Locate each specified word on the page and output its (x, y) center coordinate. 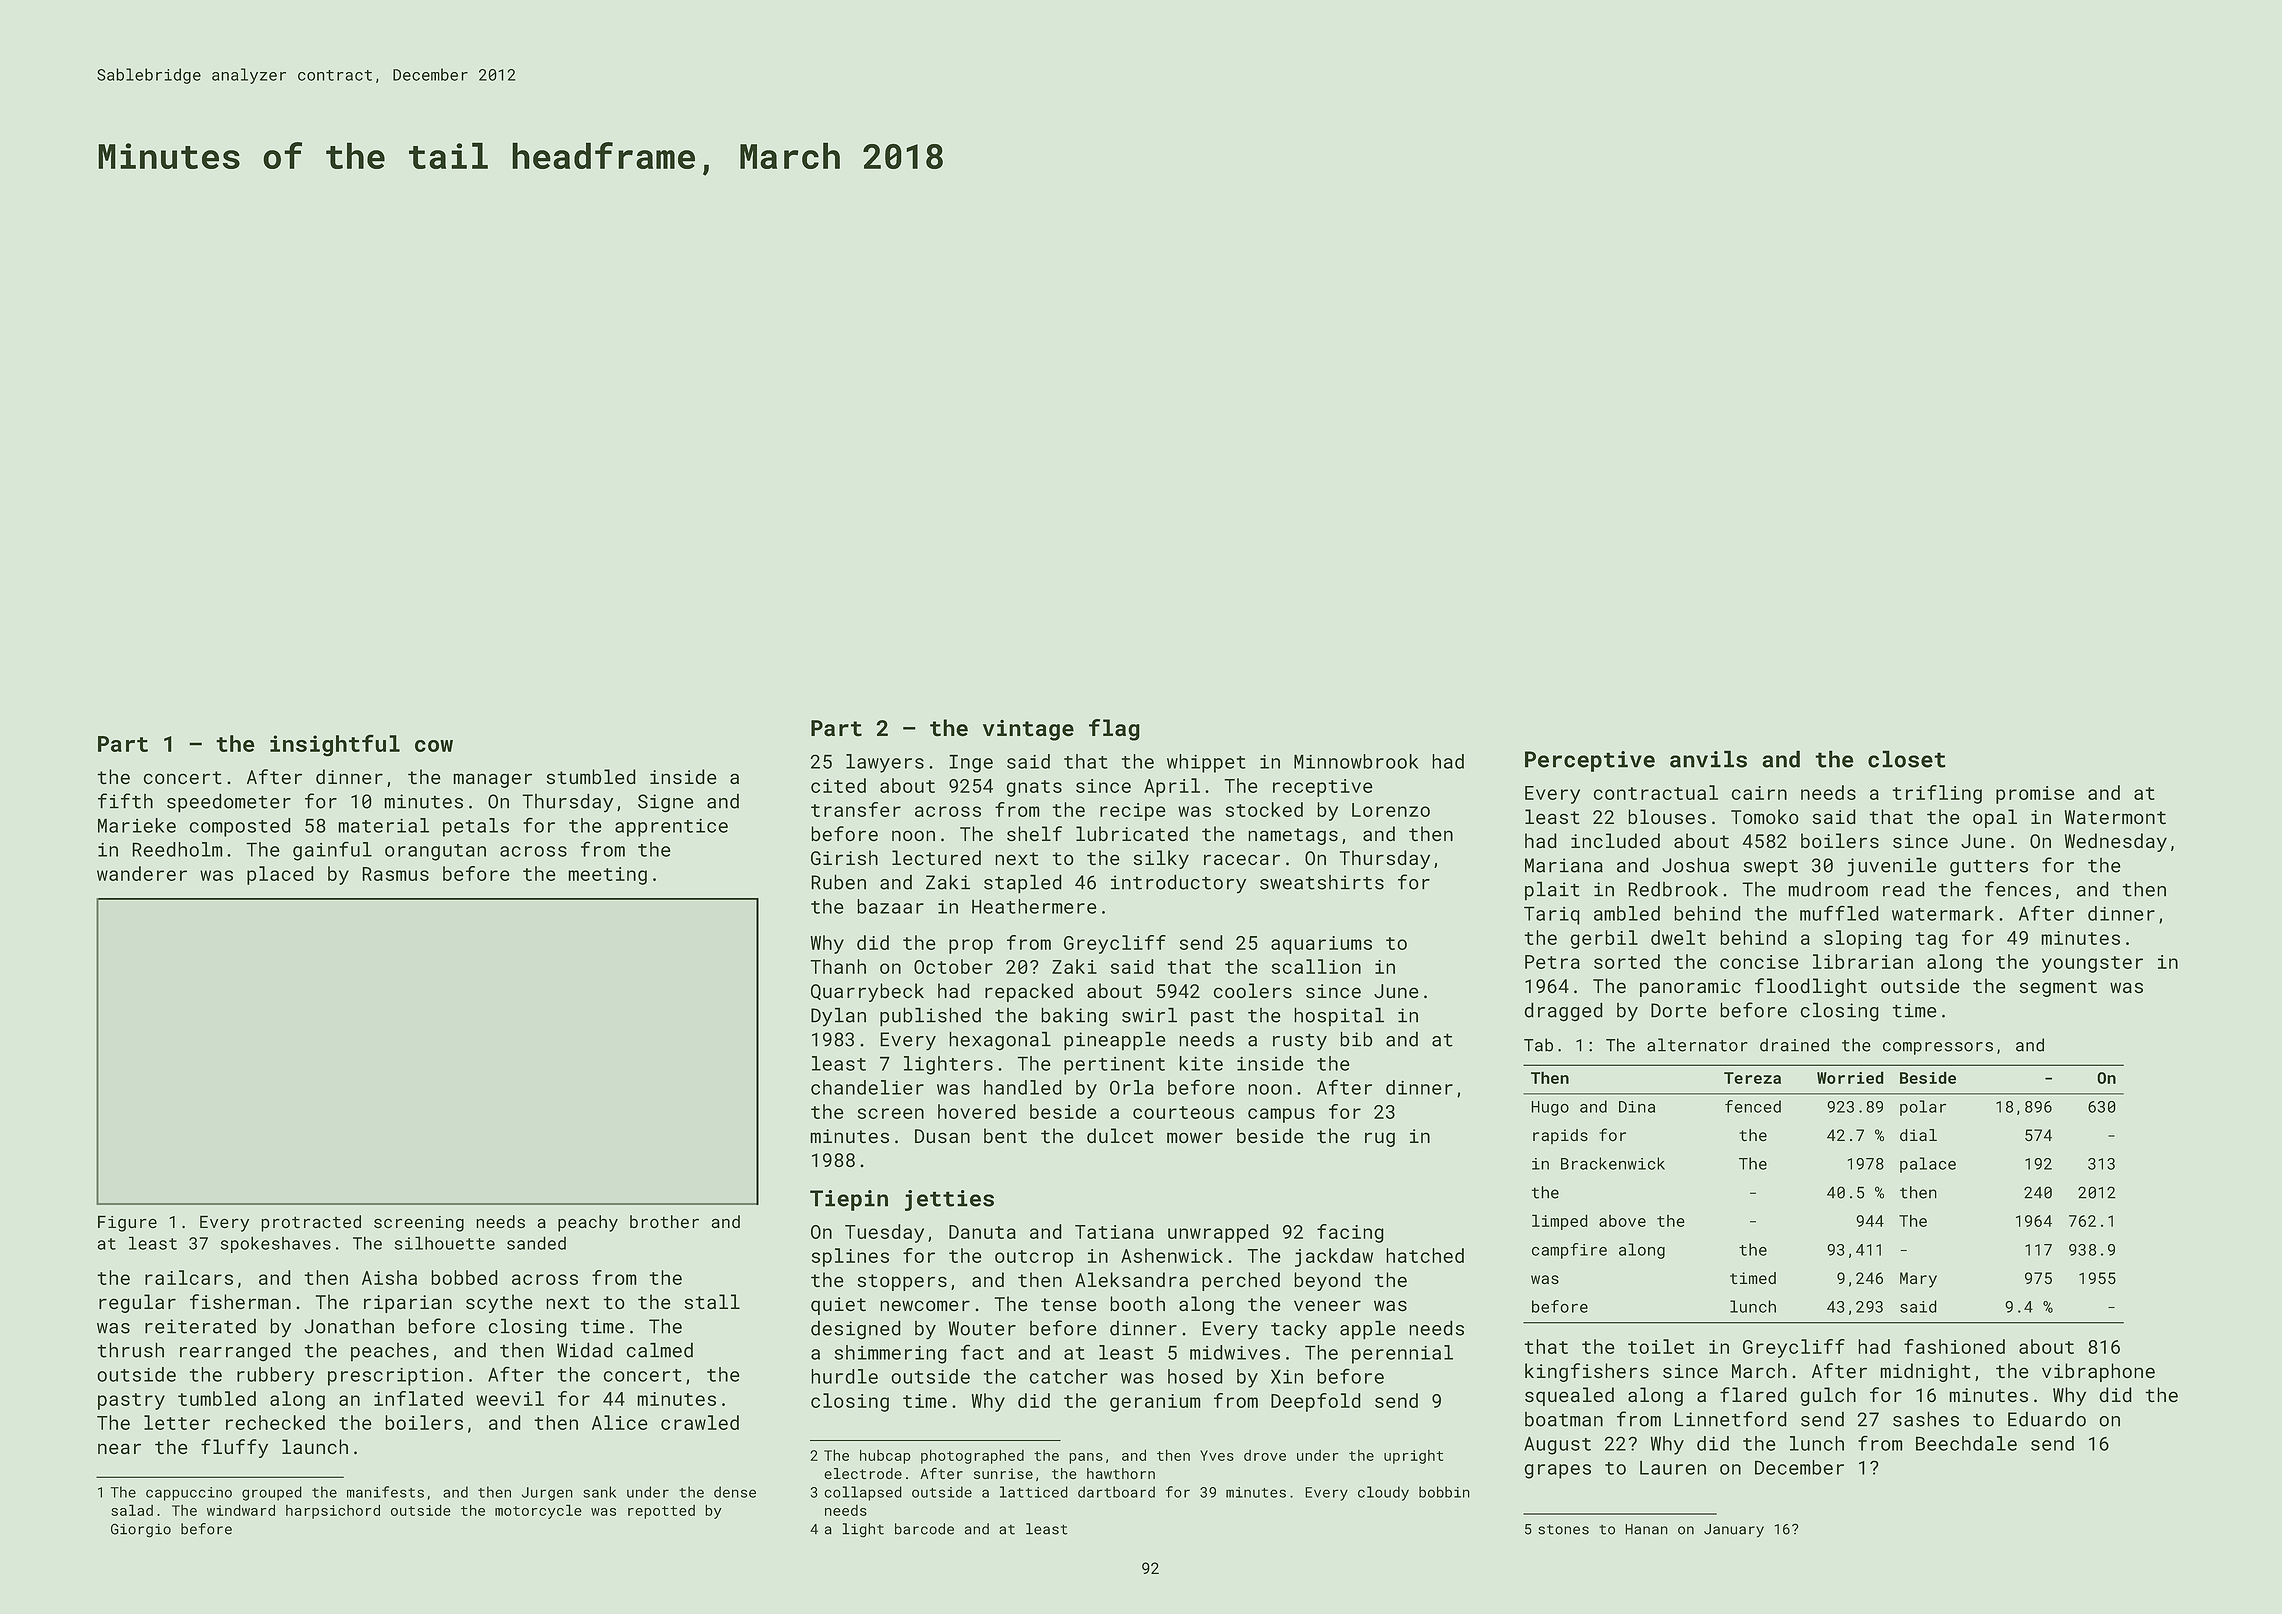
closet (1907, 759)
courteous (1183, 1112)
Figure (127, 1223)
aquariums (1321, 945)
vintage (1028, 730)
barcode (924, 1529)
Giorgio (141, 1530)
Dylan (838, 1016)
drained (1794, 1045)
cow (434, 746)
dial (1918, 1135)
